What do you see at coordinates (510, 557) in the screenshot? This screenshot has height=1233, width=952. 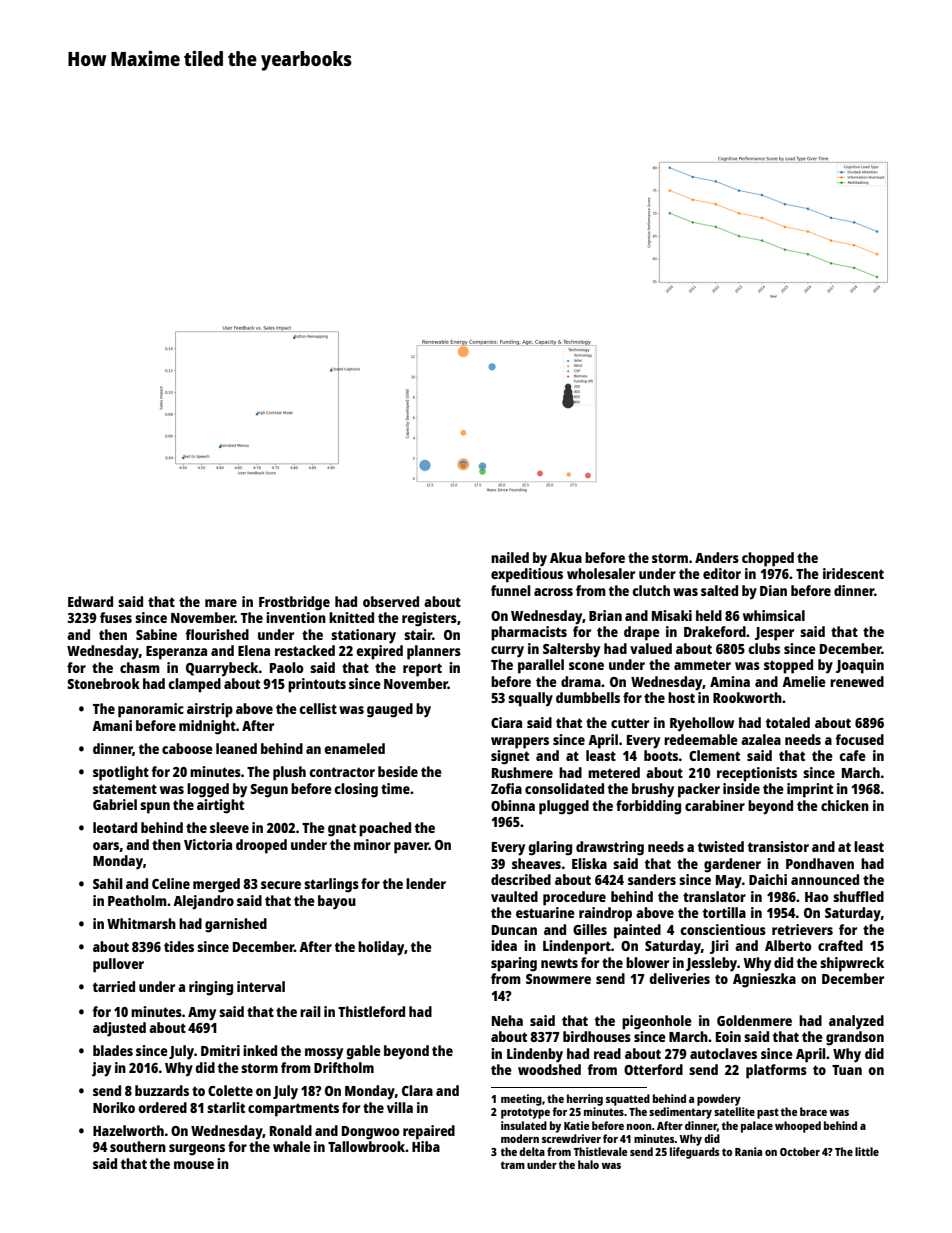 I see `nailed` at bounding box center [510, 557].
